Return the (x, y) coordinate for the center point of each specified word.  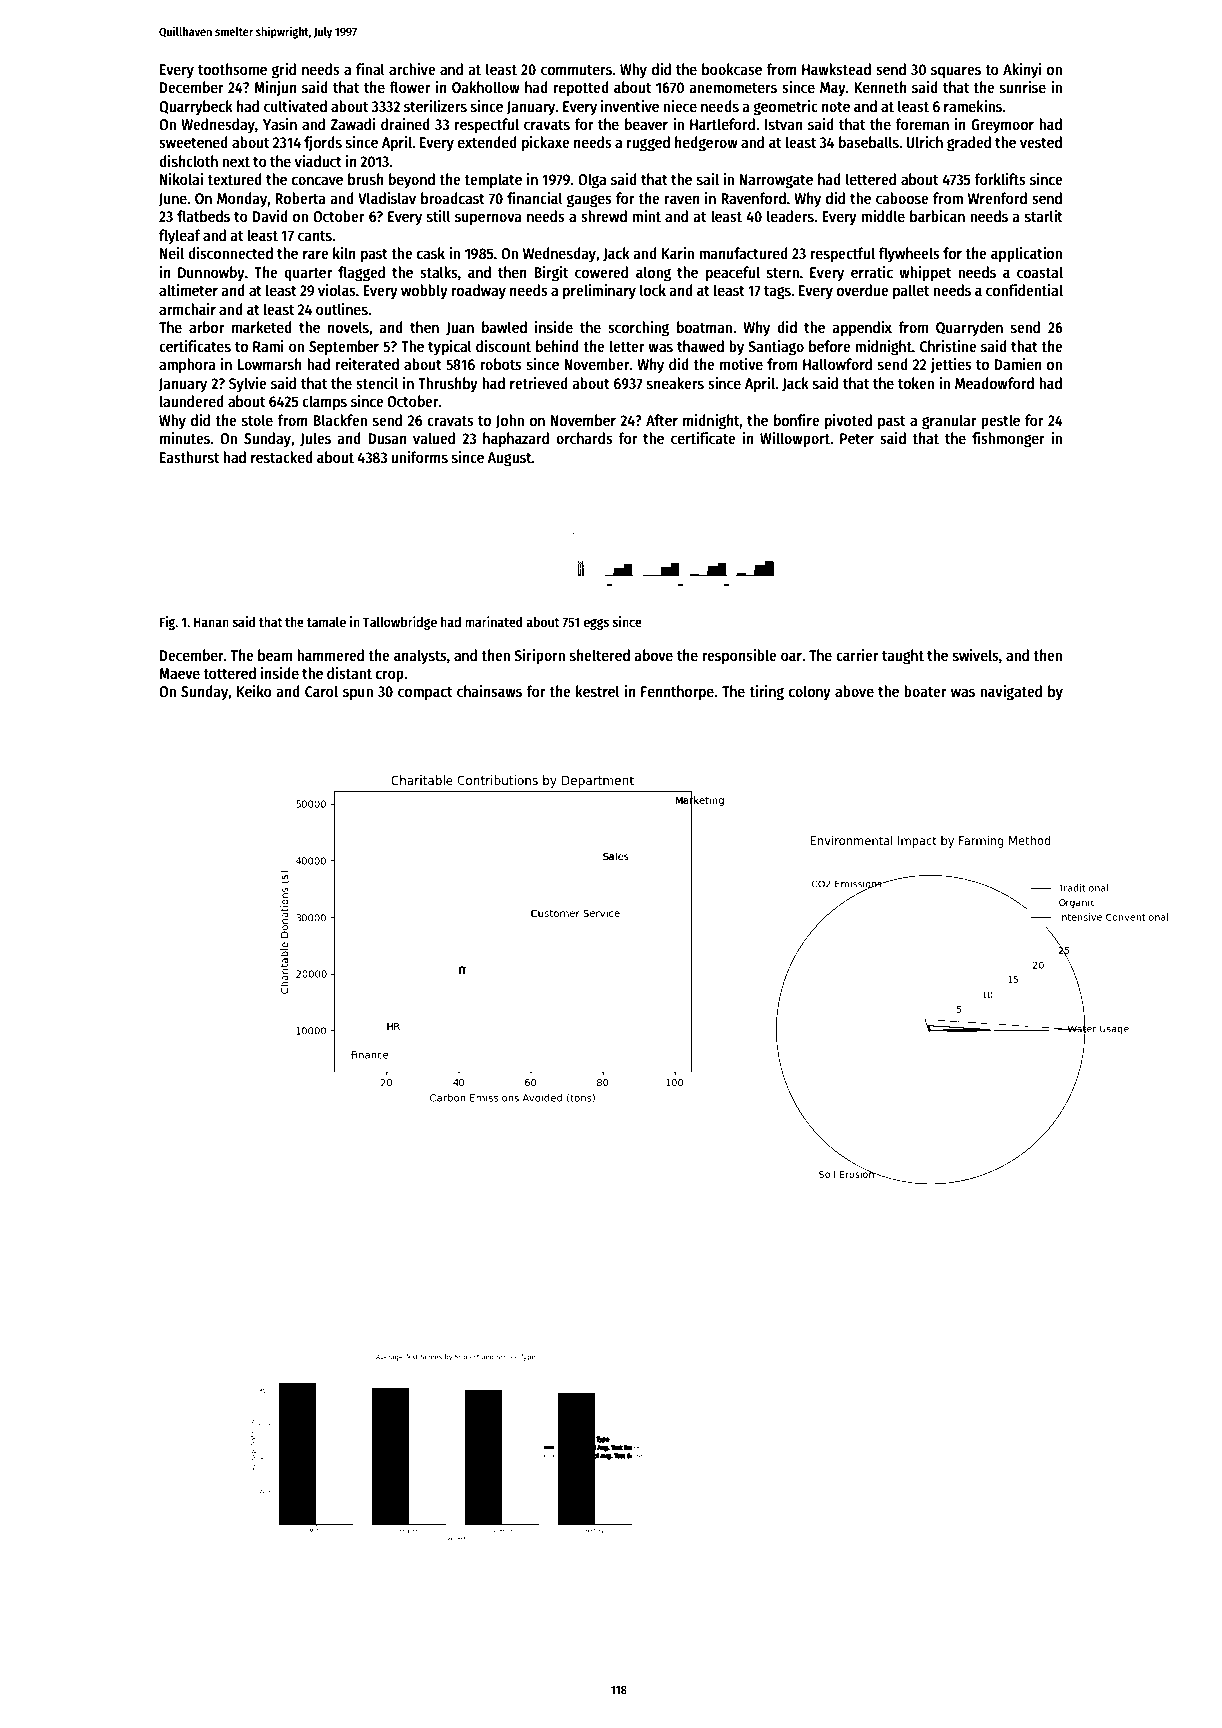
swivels (976, 655)
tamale (326, 622)
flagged (361, 274)
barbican (937, 216)
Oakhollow (486, 87)
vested (1041, 142)
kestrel (598, 691)
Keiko (254, 691)
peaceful (733, 274)
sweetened (193, 142)
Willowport (795, 440)
